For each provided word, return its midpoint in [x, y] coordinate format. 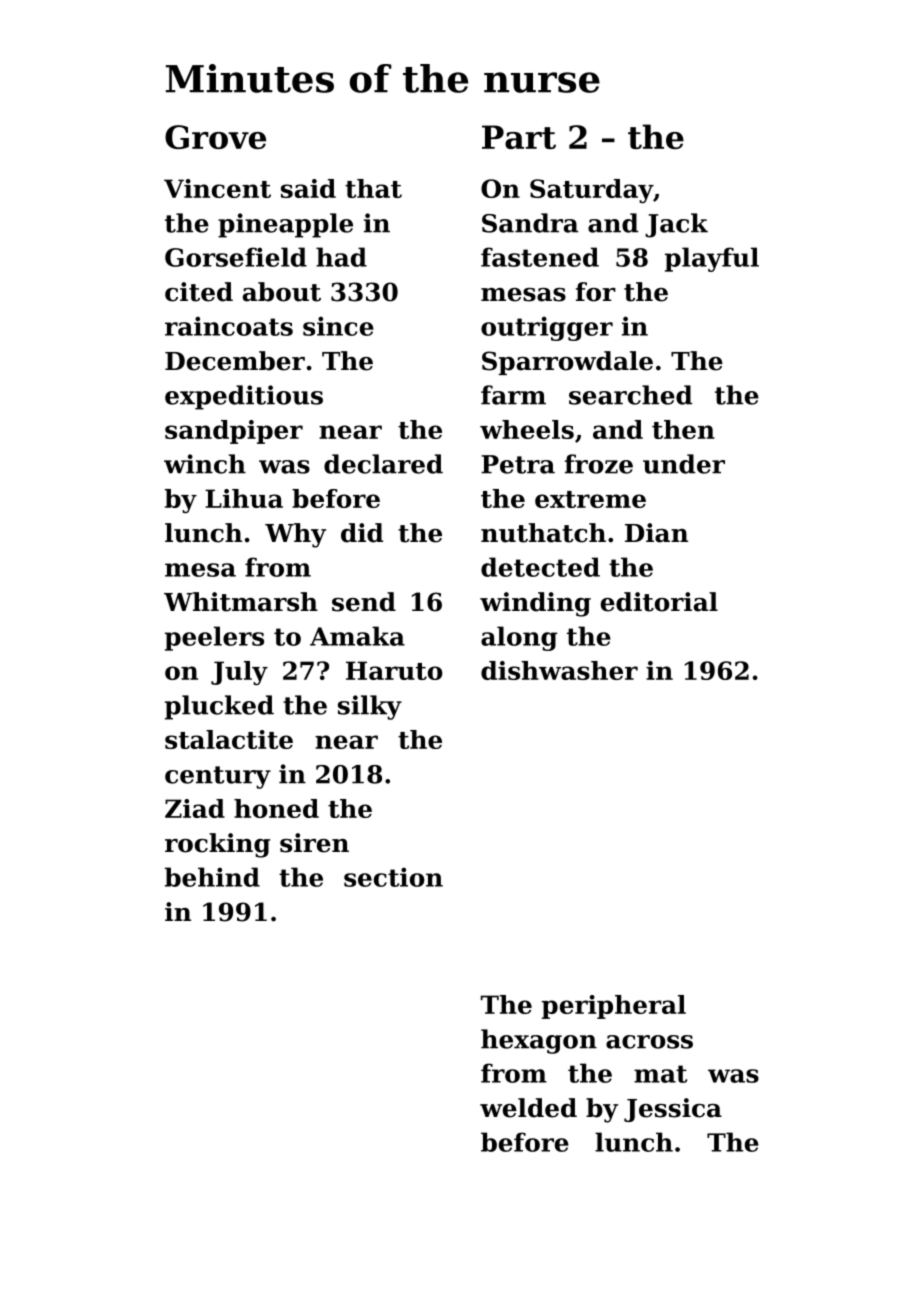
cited [199, 292]
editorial [659, 602]
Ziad [195, 808]
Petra [518, 464]
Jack [676, 225]
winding [535, 604]
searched [630, 395]
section [393, 877]
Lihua [244, 498]
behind [212, 877]
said [308, 188]
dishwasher [559, 670]
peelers [214, 638]
